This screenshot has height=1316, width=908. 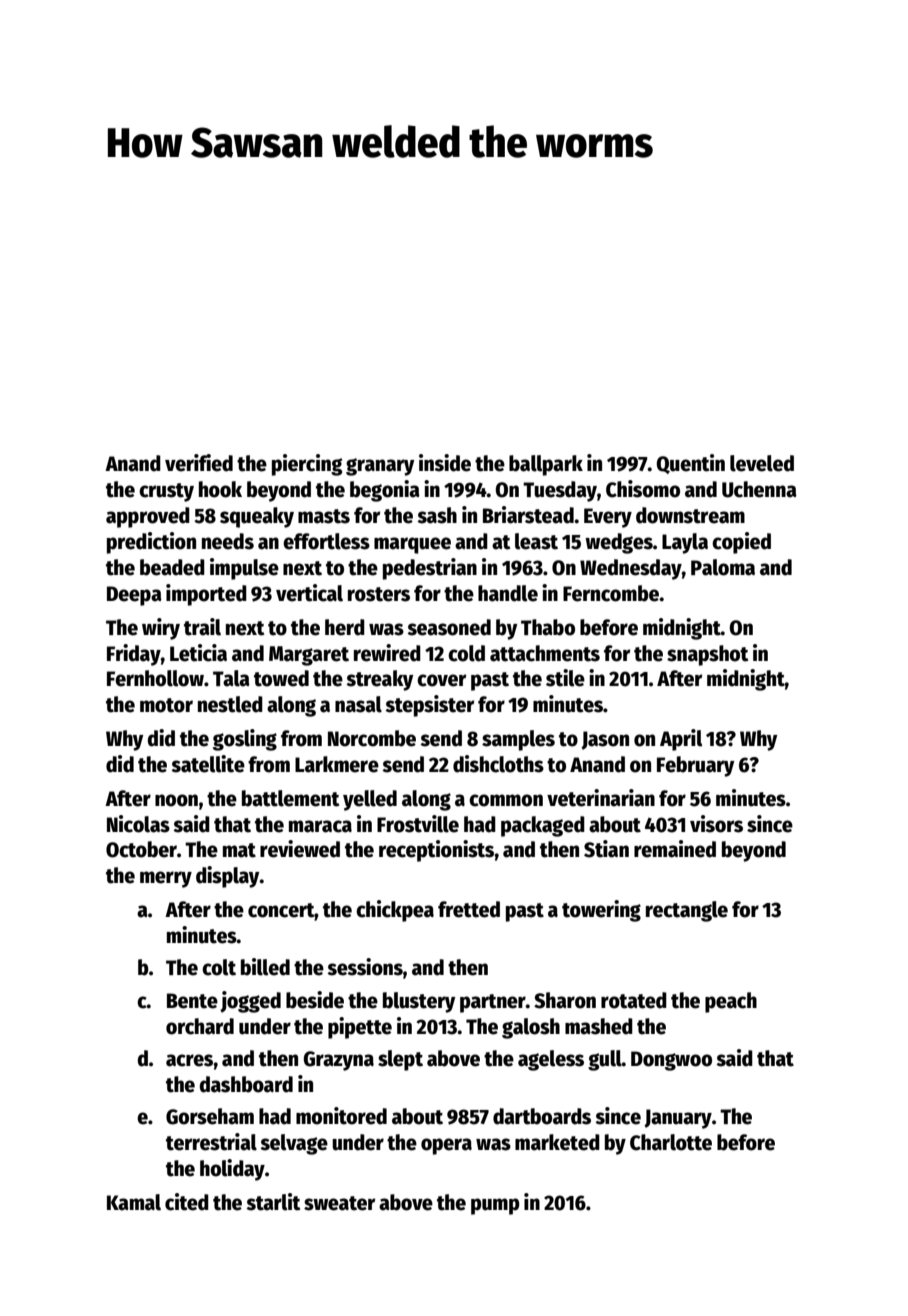 I want to click on snapshot, so click(x=708, y=655).
